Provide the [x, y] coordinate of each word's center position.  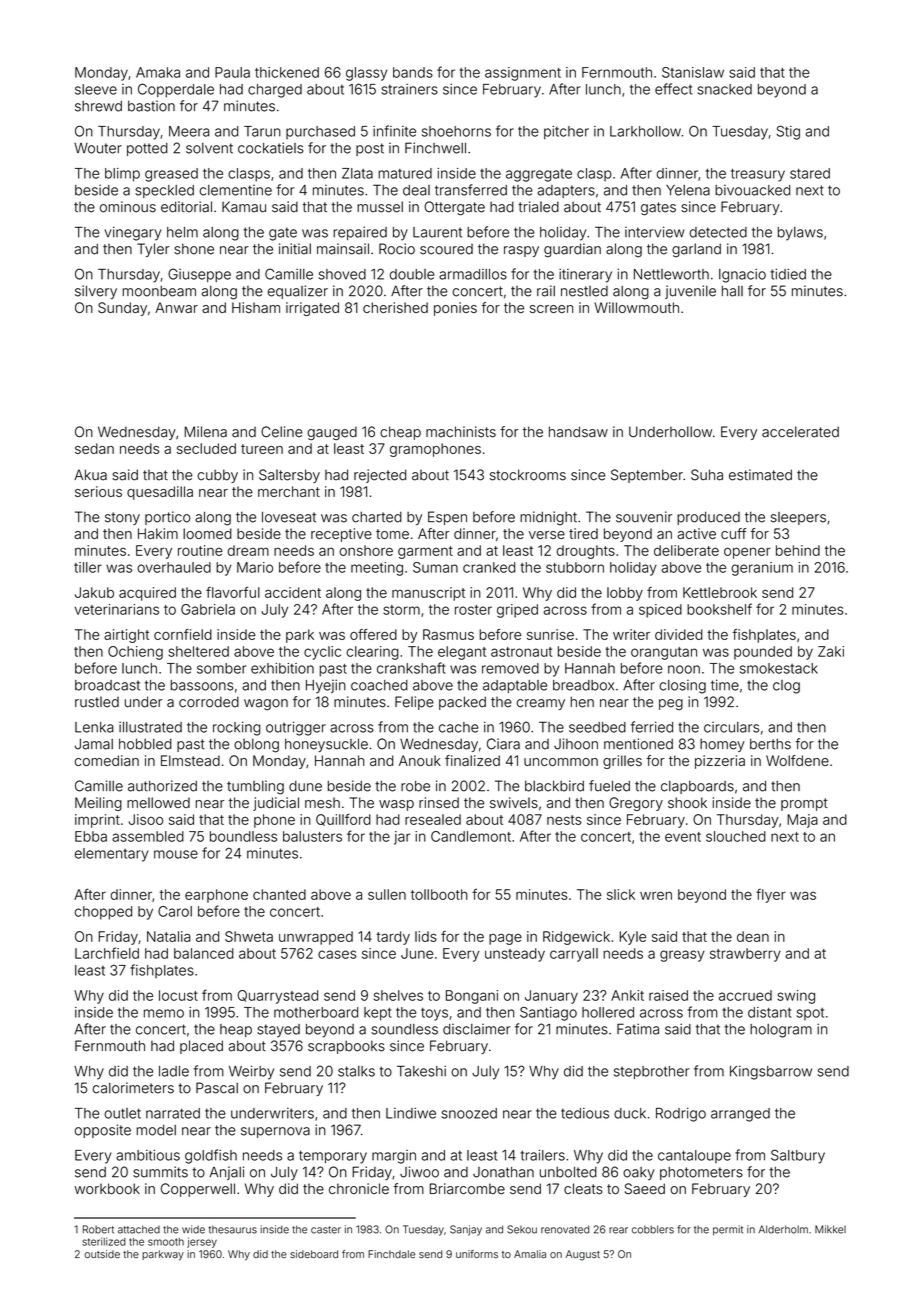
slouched [736, 836]
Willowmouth [636, 307]
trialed [538, 207]
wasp [396, 805]
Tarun [262, 131]
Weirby [251, 1072]
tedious [585, 1113]
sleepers [798, 518]
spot [810, 1014]
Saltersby [289, 476]
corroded [209, 702]
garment [425, 552]
